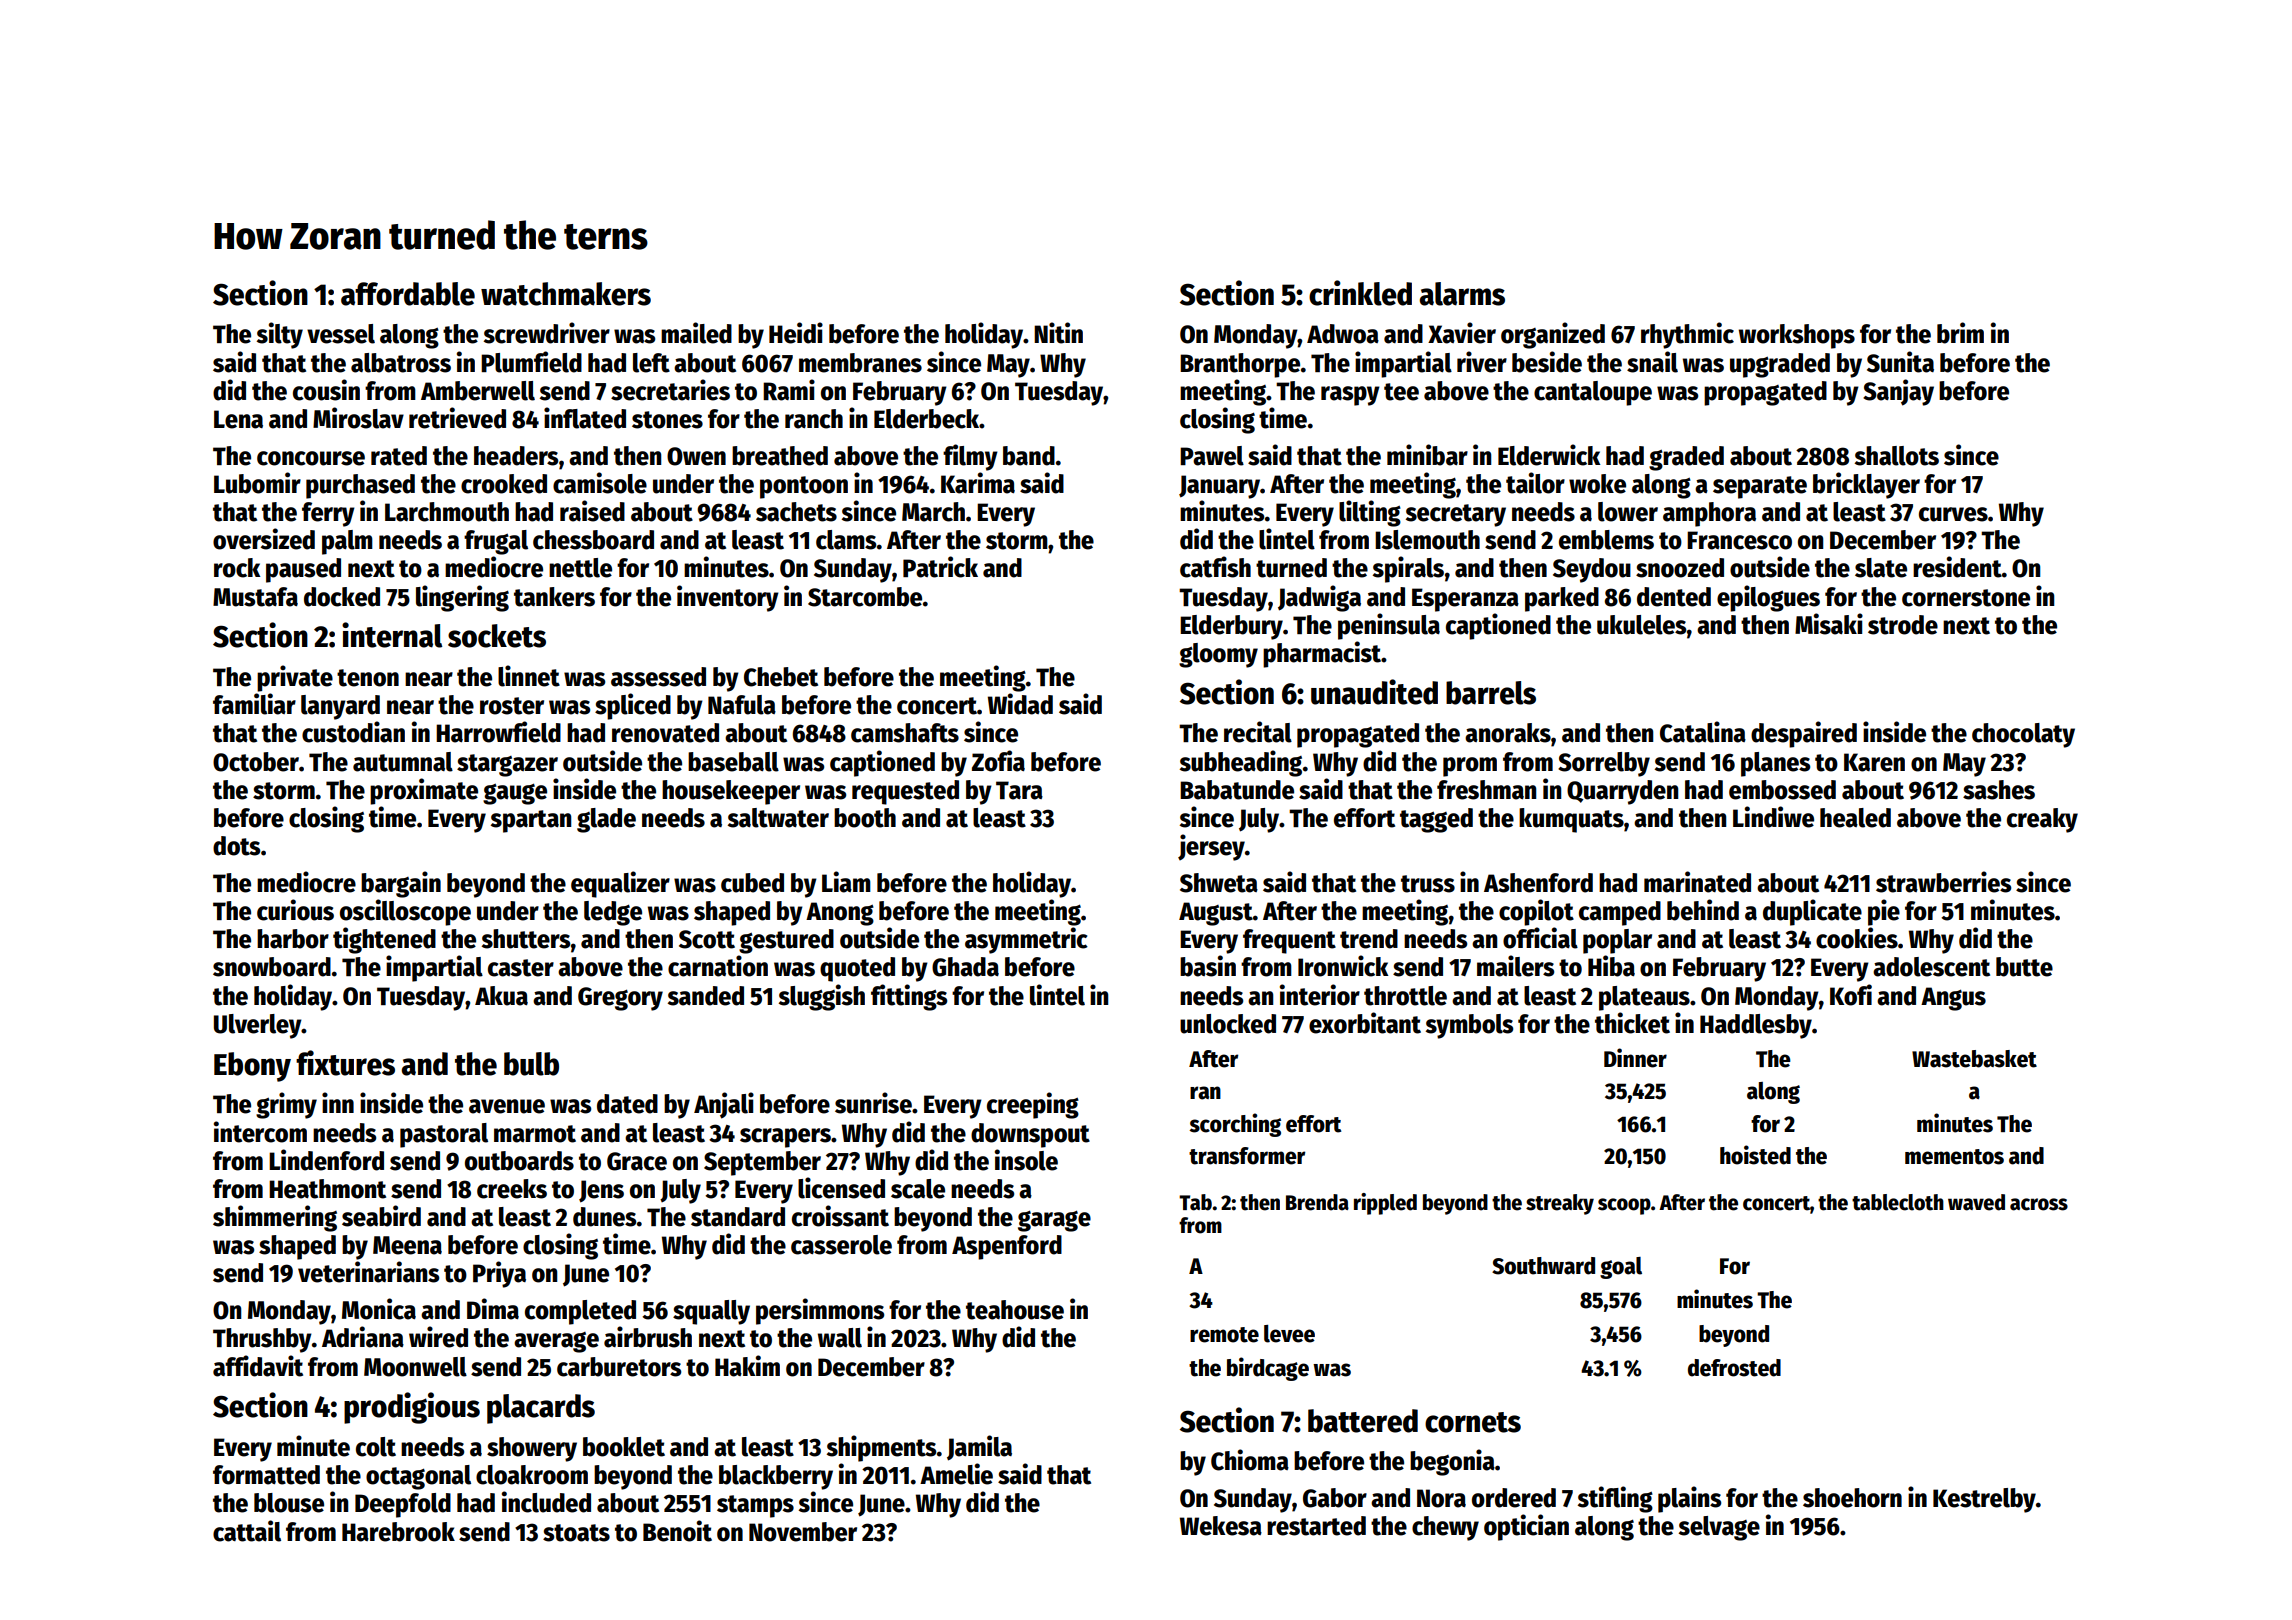 The width and height of the document is (2292, 1620). I want to click on licensed, so click(841, 1188).
